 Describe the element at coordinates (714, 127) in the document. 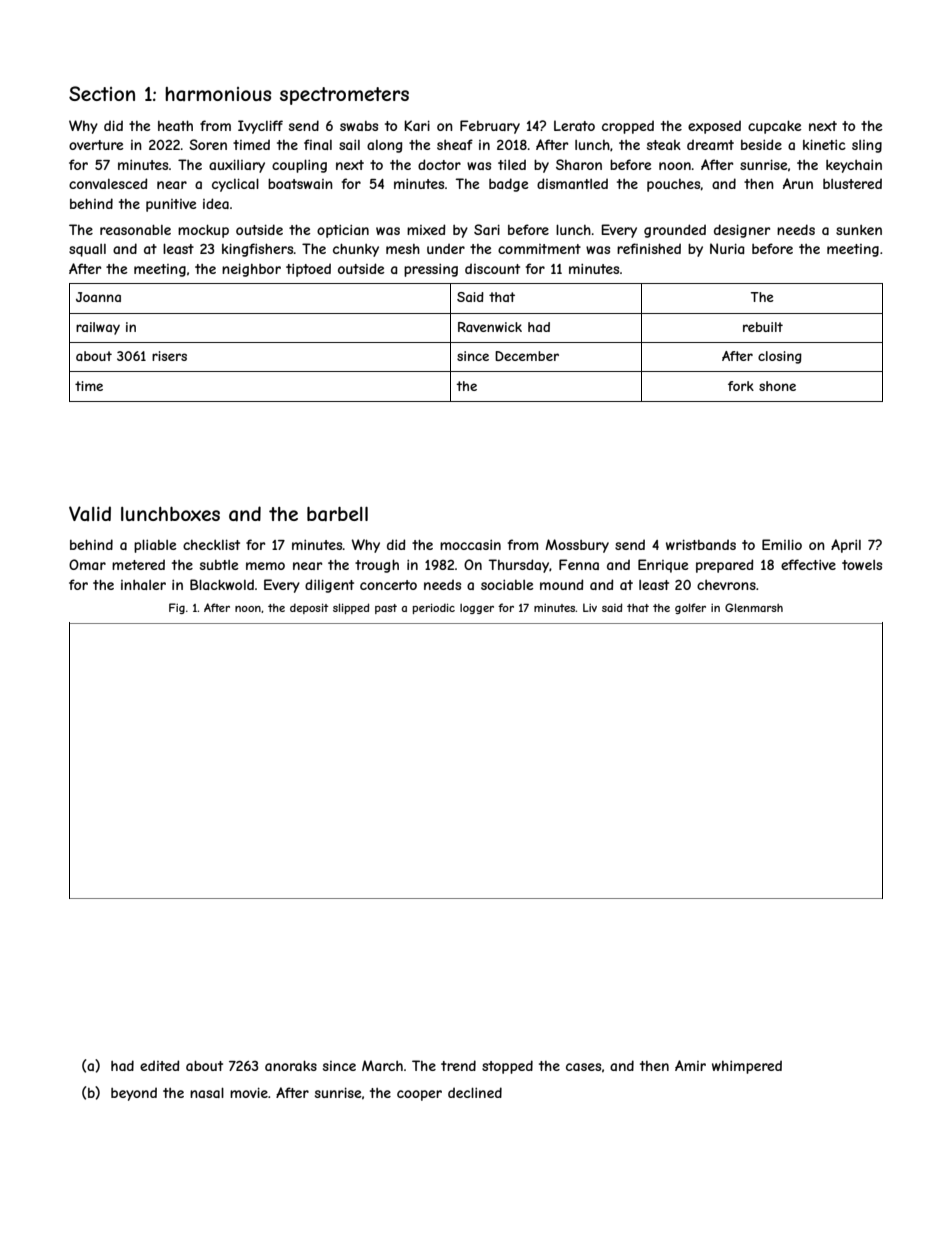

I see `exposed` at that location.
